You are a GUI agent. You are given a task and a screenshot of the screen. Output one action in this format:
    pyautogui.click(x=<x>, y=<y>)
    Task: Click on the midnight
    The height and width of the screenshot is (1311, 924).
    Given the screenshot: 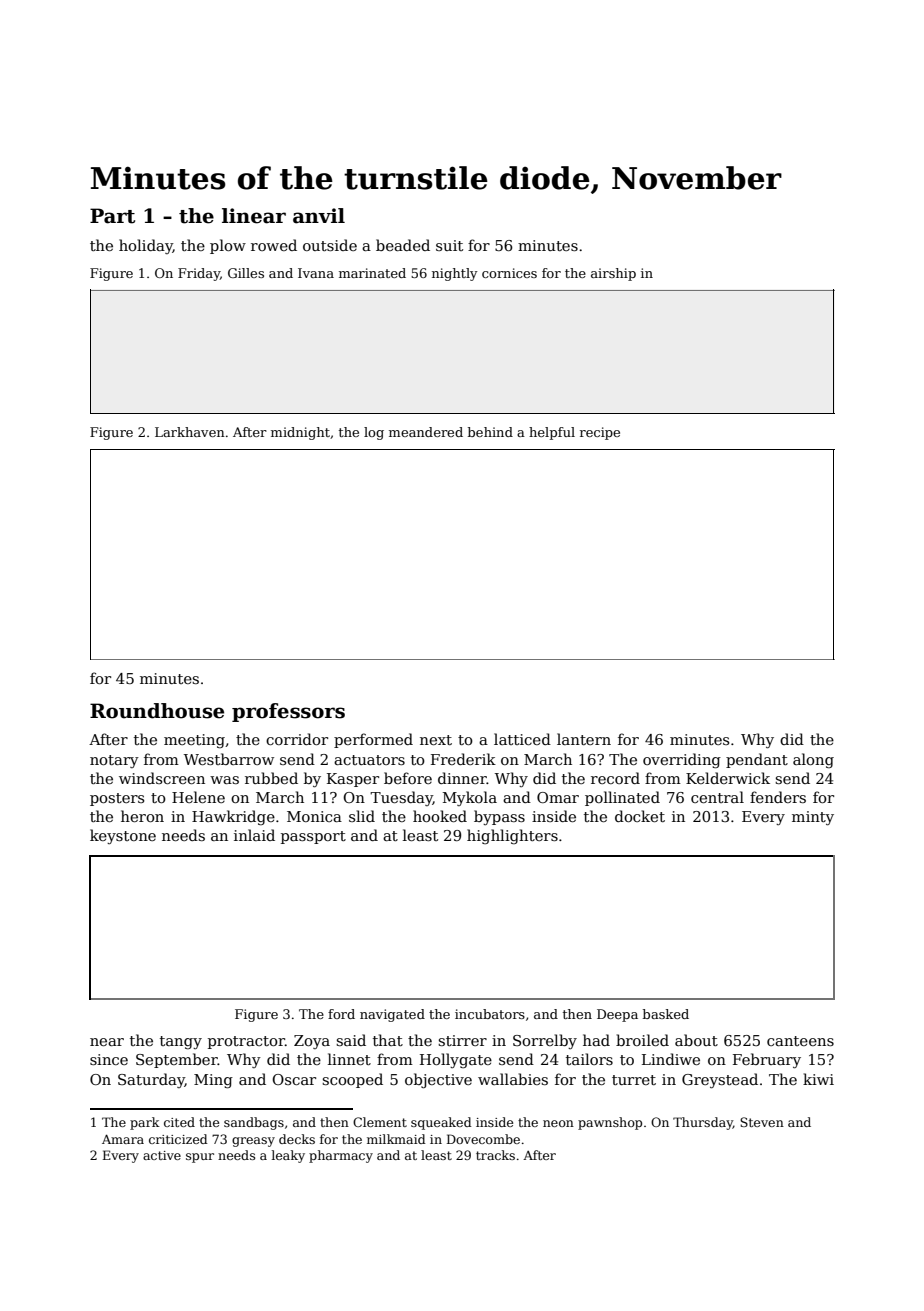 What is the action you would take?
    pyautogui.click(x=300, y=433)
